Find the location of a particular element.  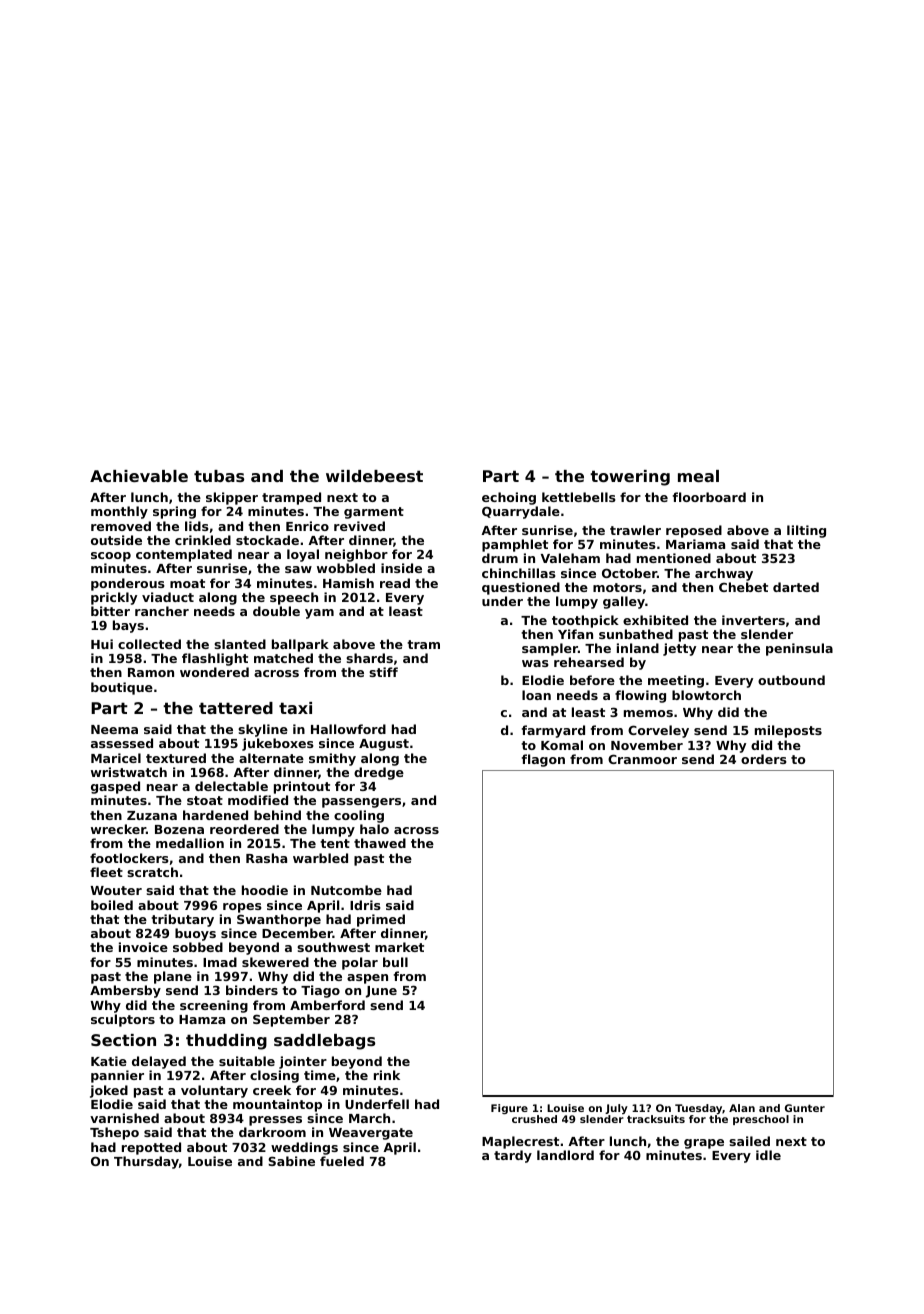

Thursday is located at coordinates (146, 1162).
